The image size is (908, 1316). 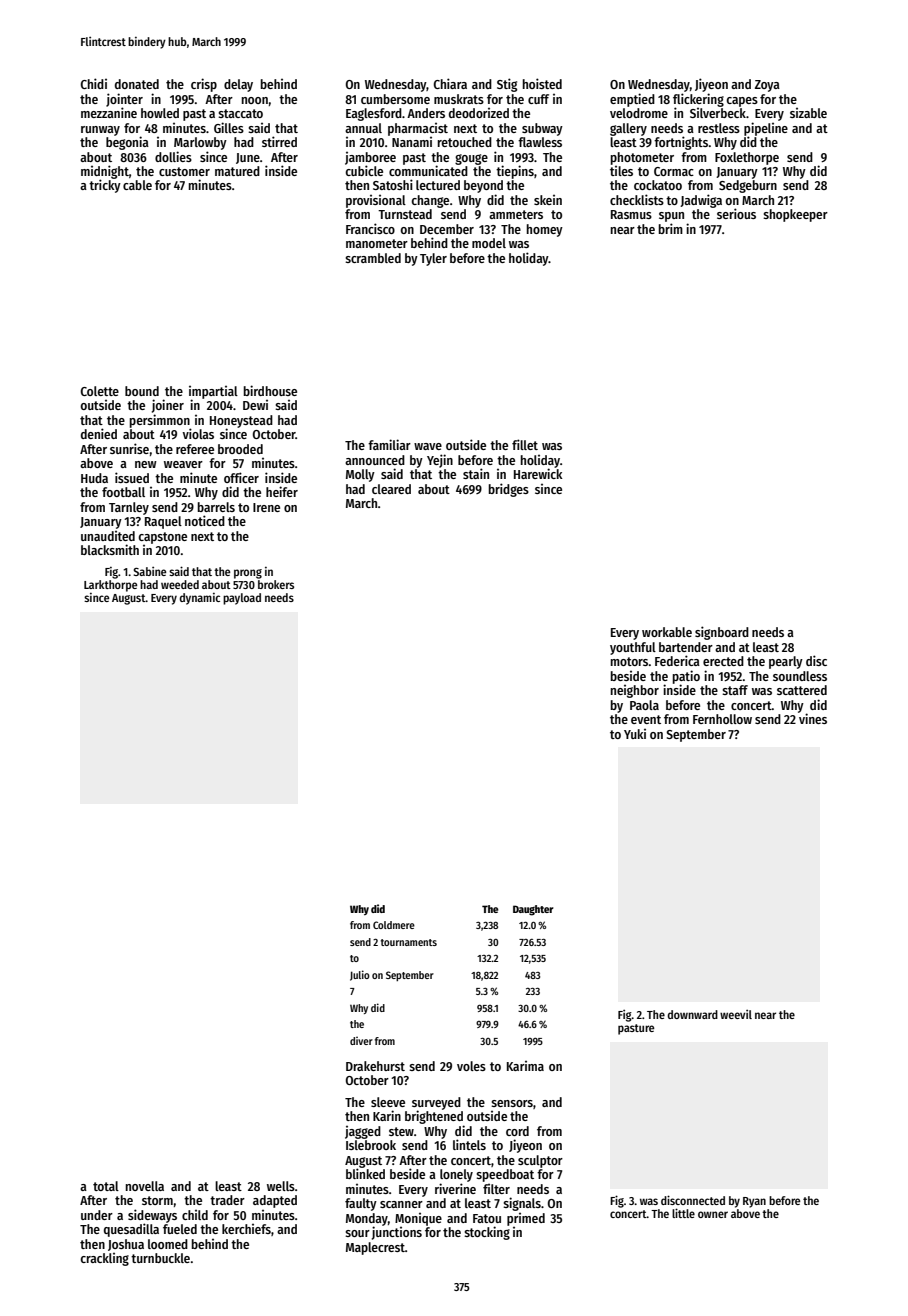 I want to click on crisp, so click(x=204, y=85).
